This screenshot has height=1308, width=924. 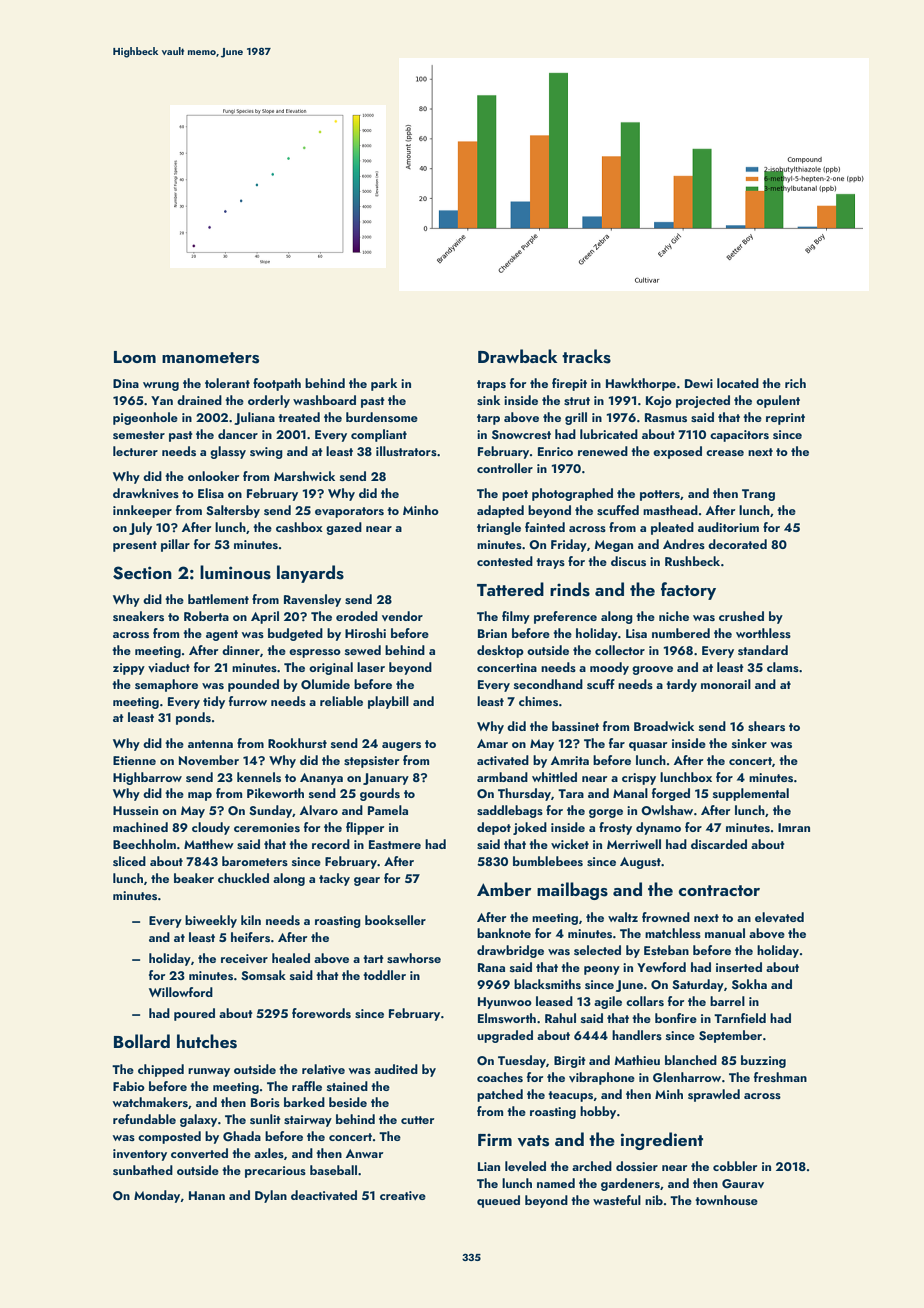 I want to click on elevated, so click(x=779, y=917).
